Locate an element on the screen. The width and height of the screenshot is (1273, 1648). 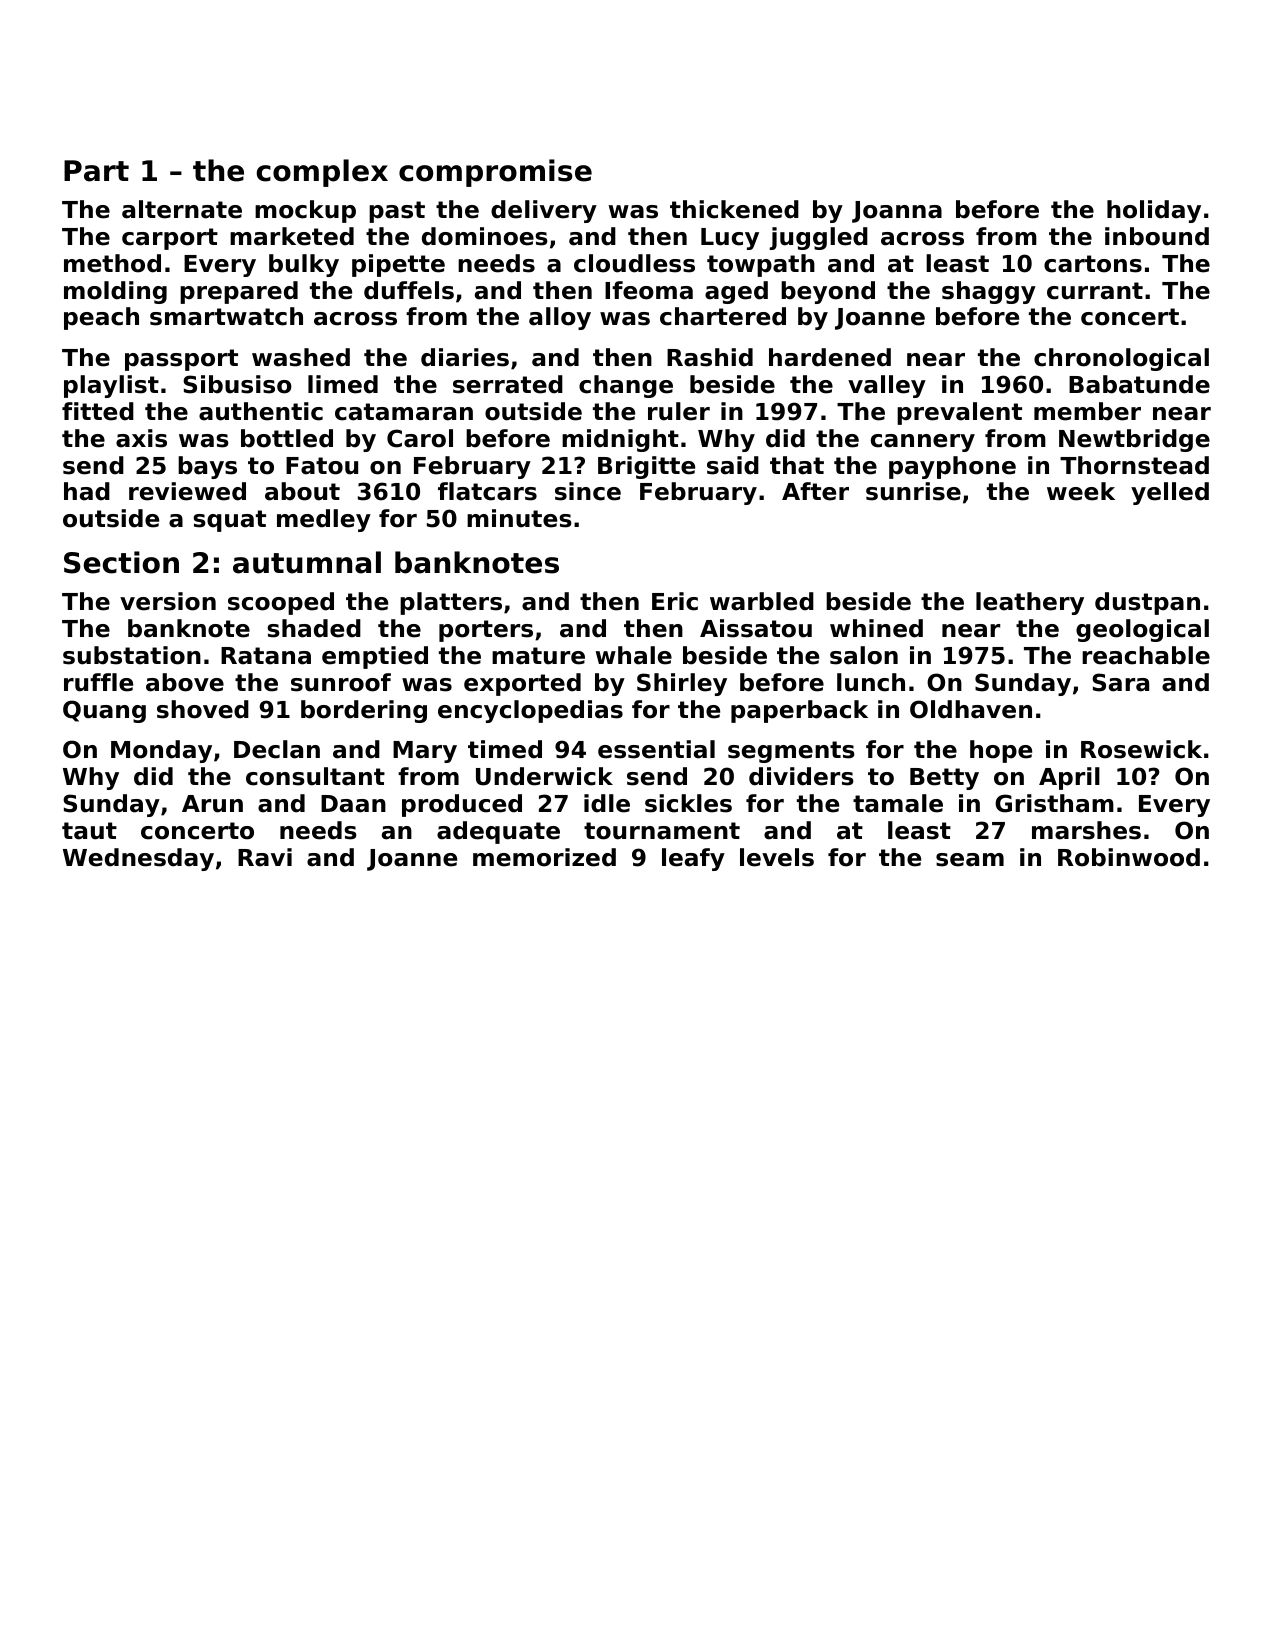
beyond is located at coordinates (828, 292).
